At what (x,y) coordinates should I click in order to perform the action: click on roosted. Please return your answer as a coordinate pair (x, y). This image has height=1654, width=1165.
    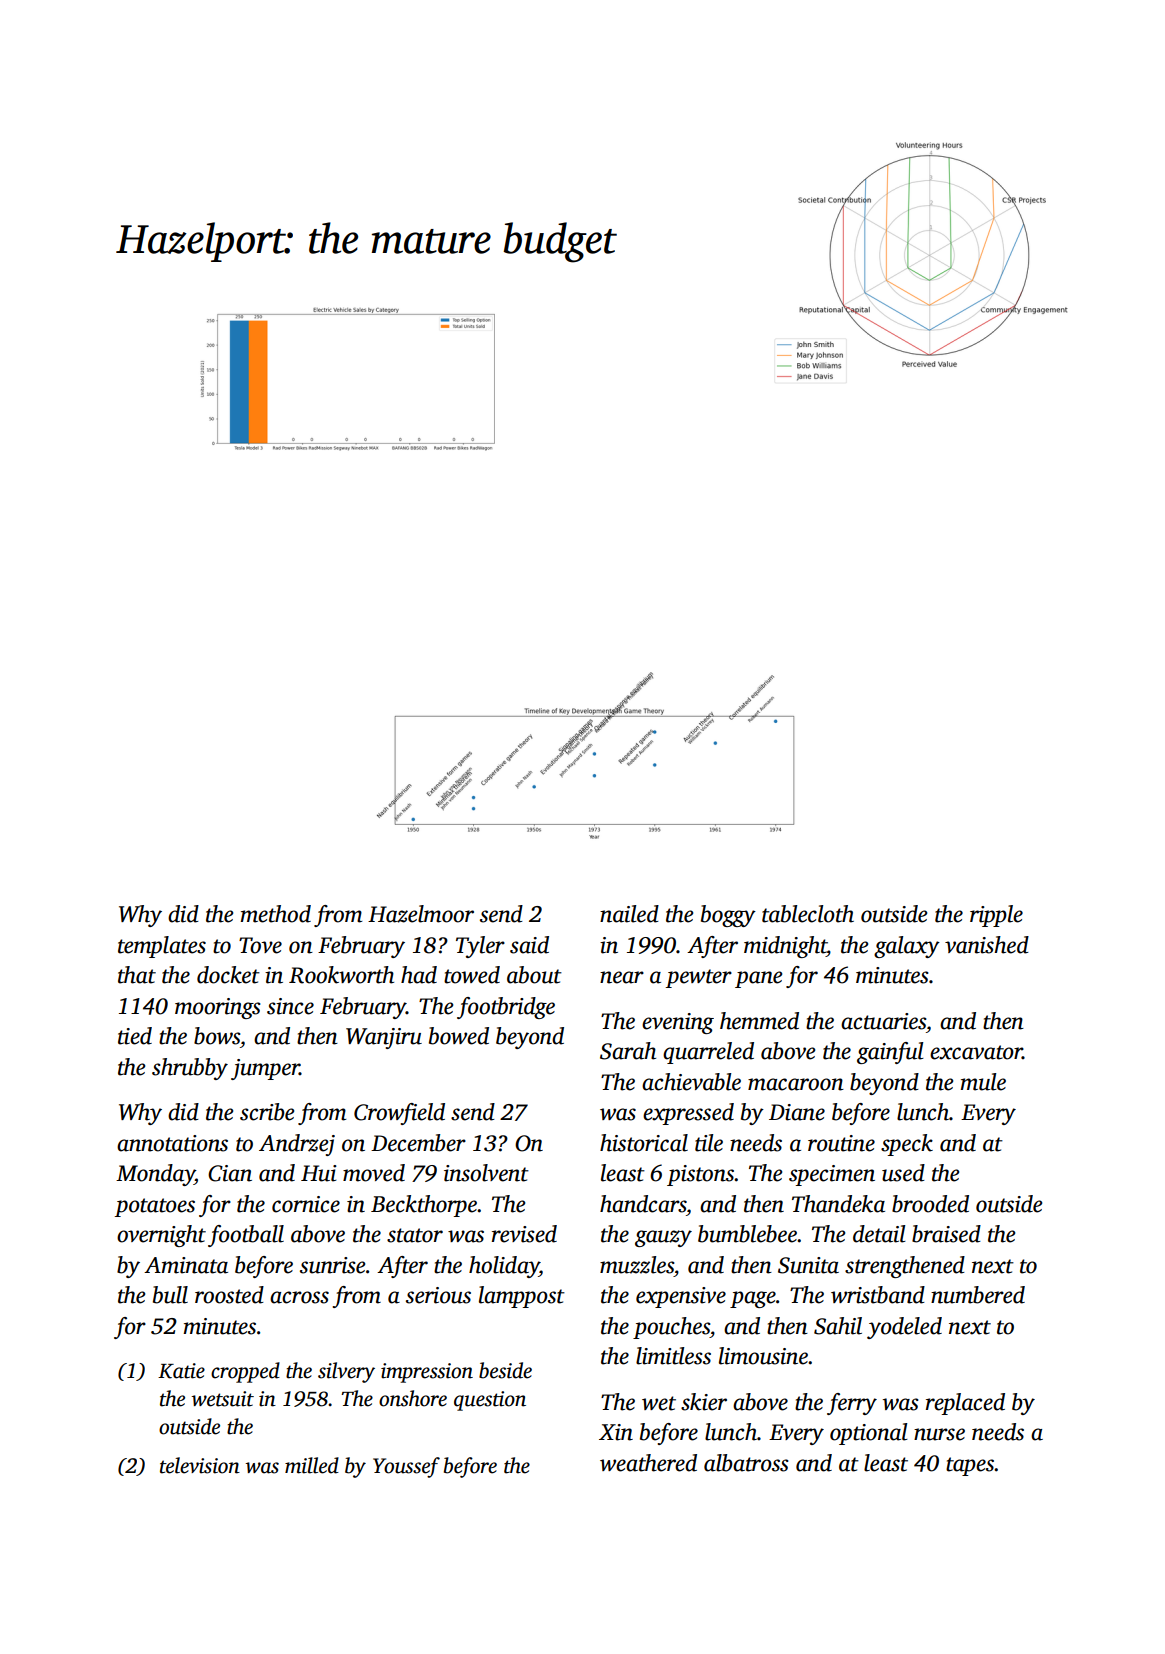
    Looking at the image, I should click on (229, 1295).
